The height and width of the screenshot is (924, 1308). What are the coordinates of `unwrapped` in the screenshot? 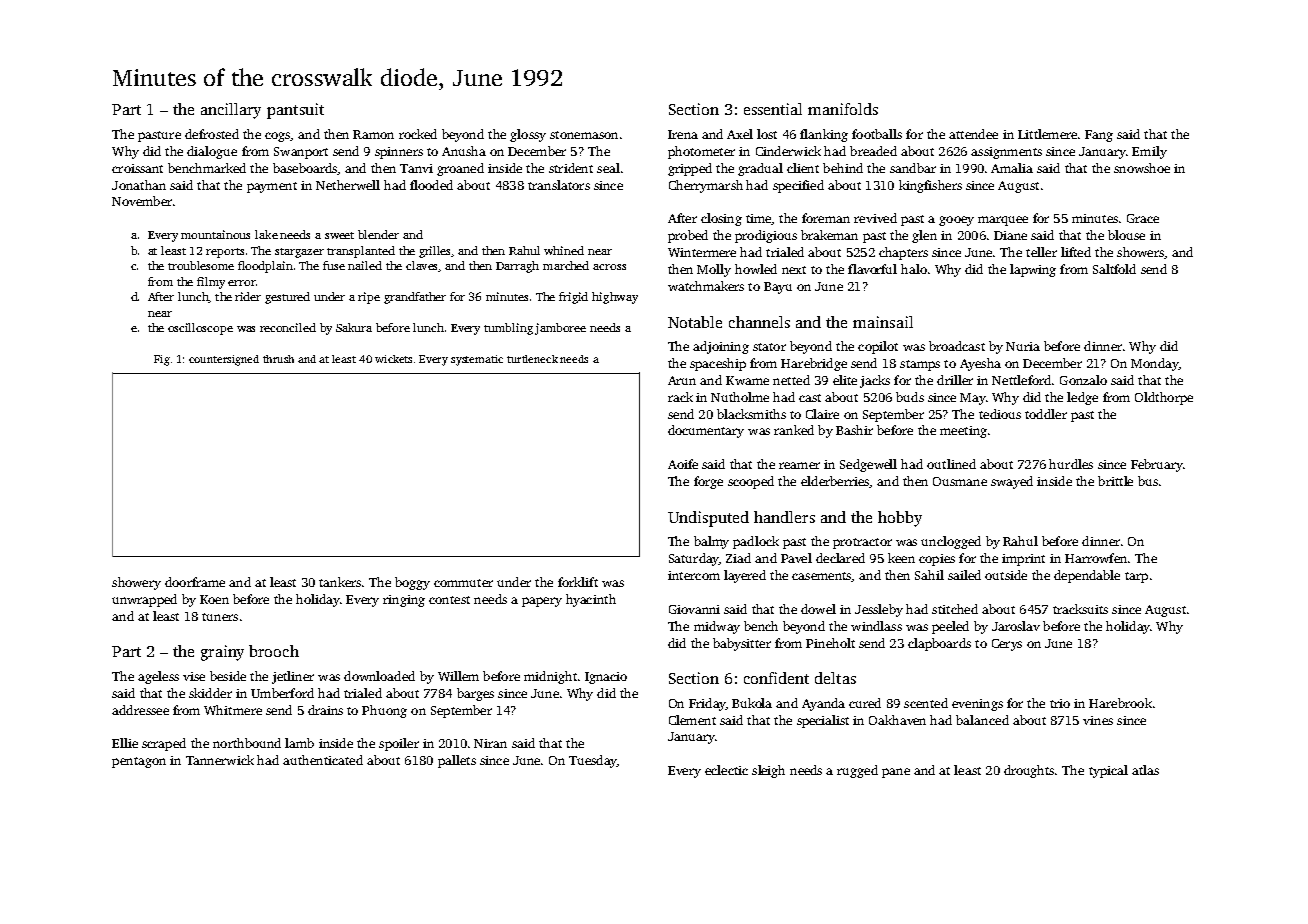 It's located at (144, 600).
